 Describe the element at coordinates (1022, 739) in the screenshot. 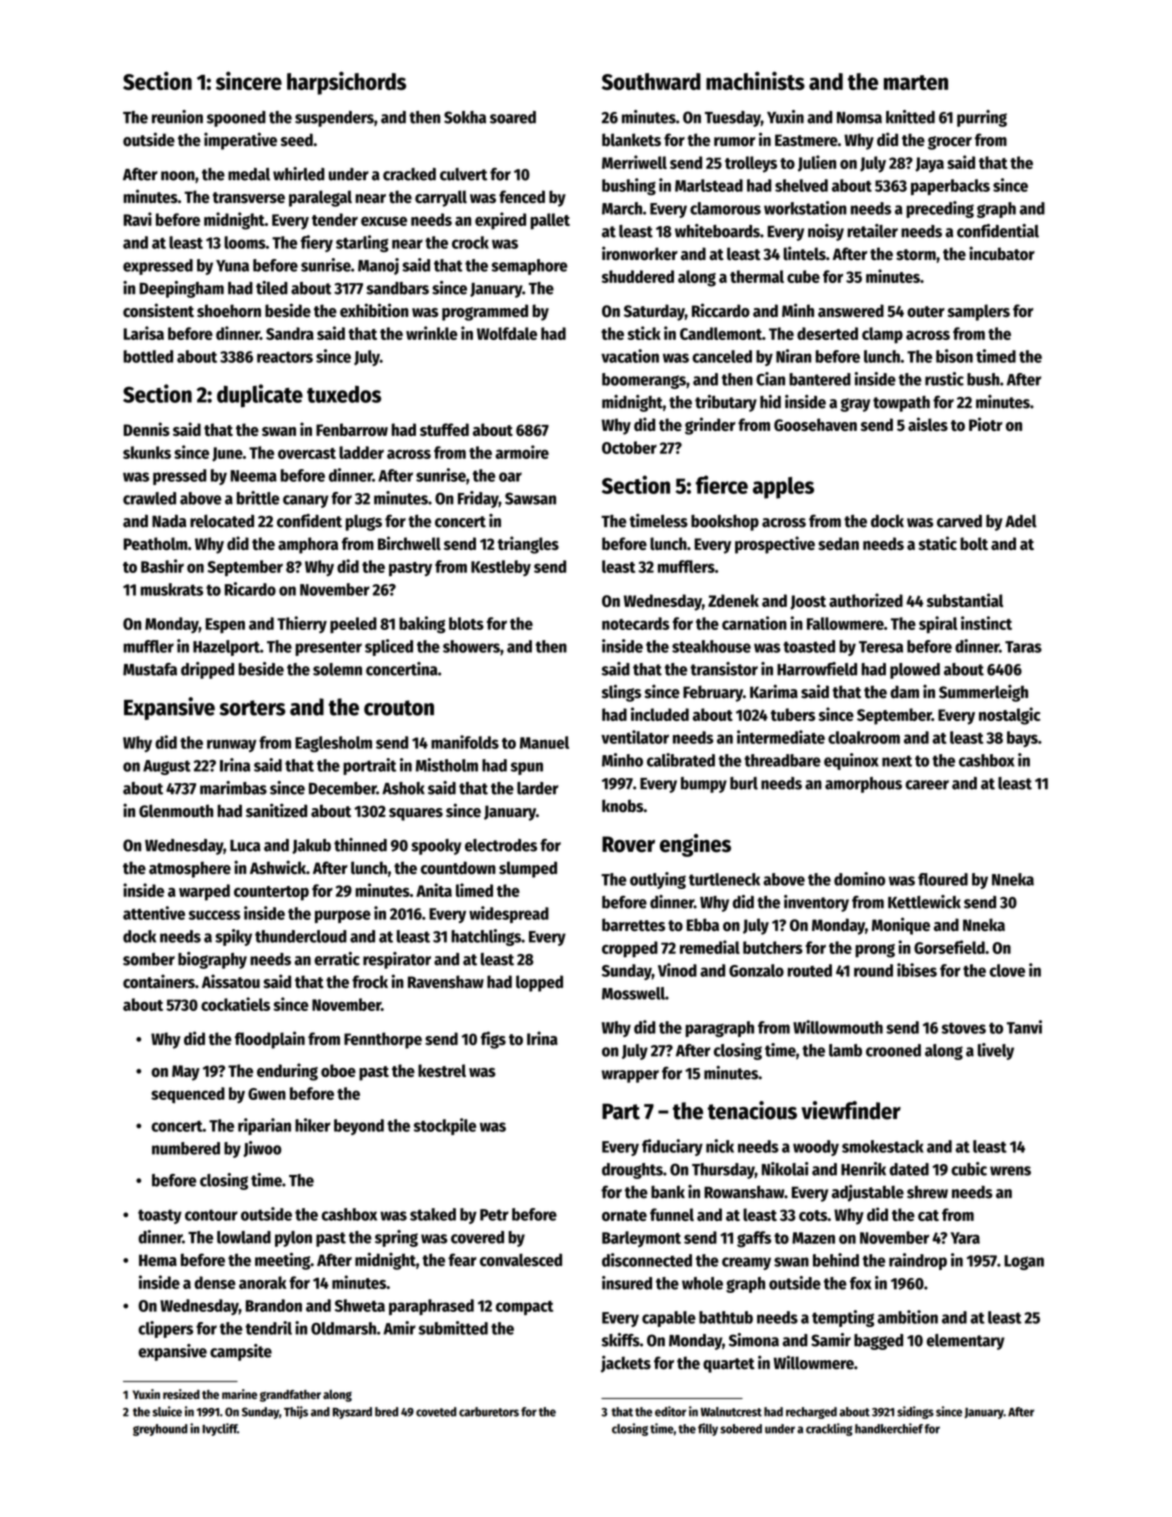

I see `bays` at that location.
